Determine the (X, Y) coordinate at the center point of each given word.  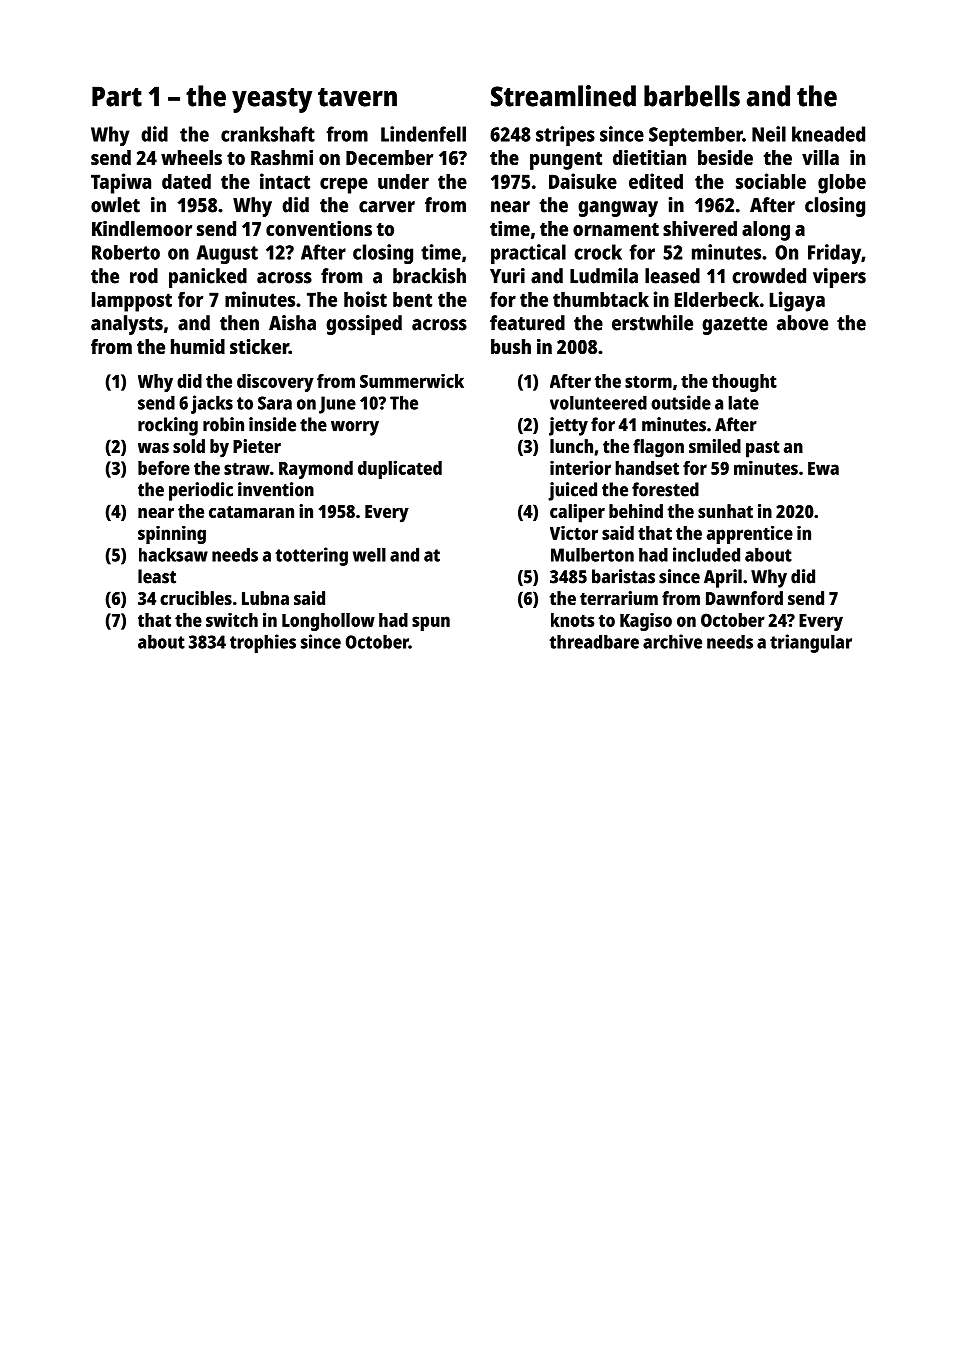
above (802, 323)
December (389, 157)
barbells (692, 96)
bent (412, 299)
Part (117, 96)
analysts (127, 325)
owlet (115, 205)
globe (842, 184)
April (723, 578)
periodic (201, 491)
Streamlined (563, 96)
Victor (574, 533)
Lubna (265, 598)
